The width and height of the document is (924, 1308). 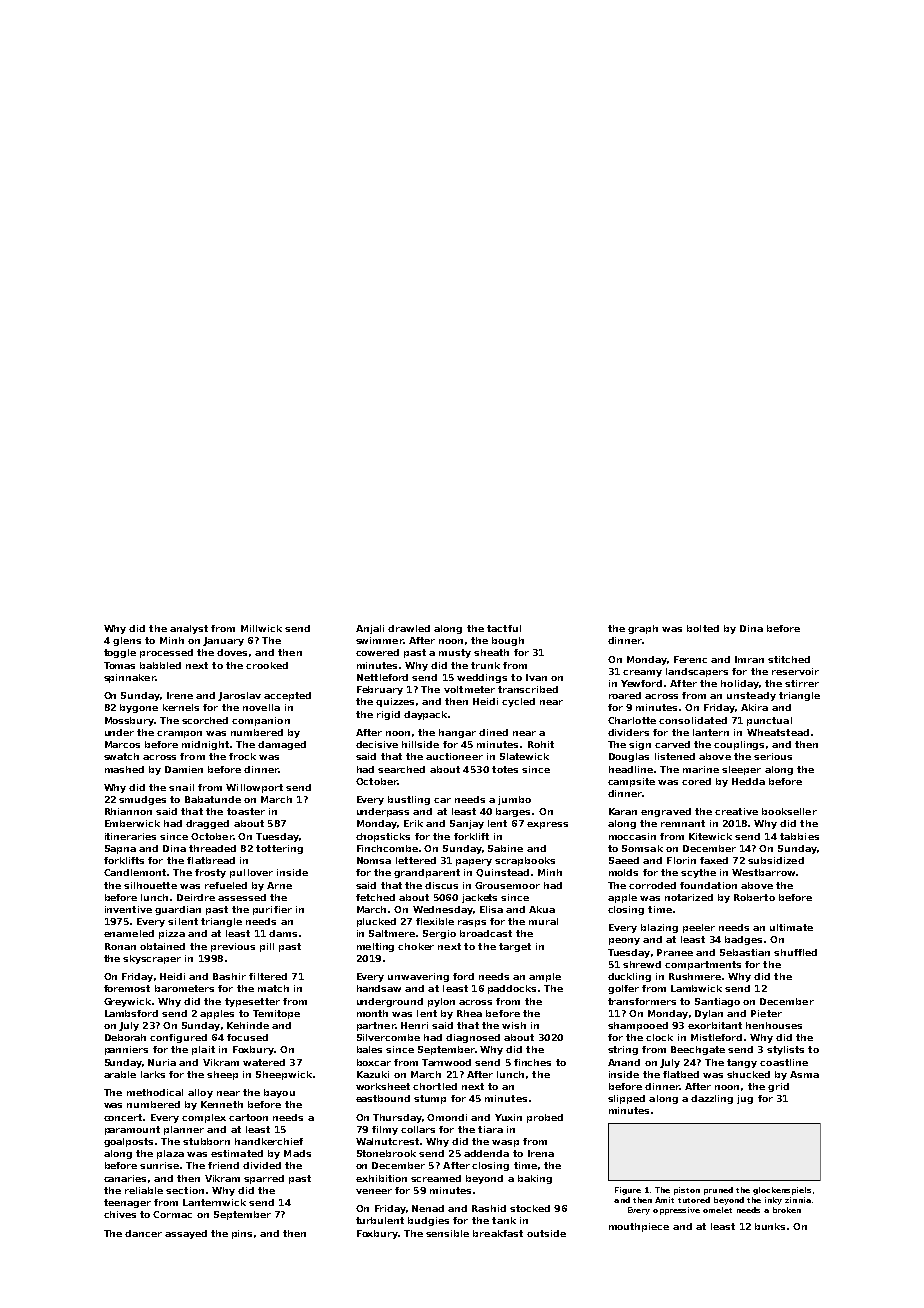 I want to click on scorched, so click(x=205, y=720).
